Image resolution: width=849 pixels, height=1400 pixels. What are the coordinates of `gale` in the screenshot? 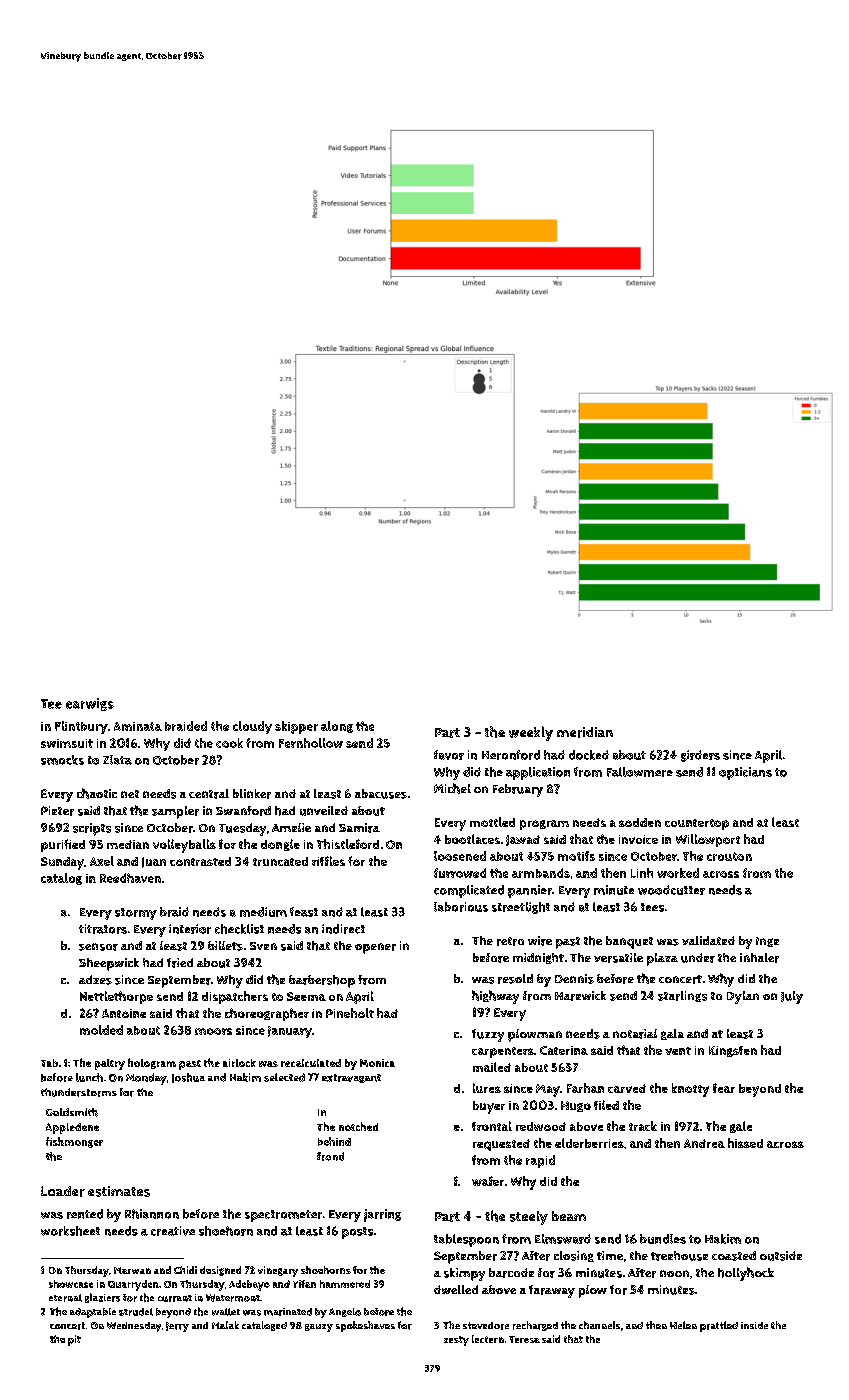 It's located at (741, 1127).
